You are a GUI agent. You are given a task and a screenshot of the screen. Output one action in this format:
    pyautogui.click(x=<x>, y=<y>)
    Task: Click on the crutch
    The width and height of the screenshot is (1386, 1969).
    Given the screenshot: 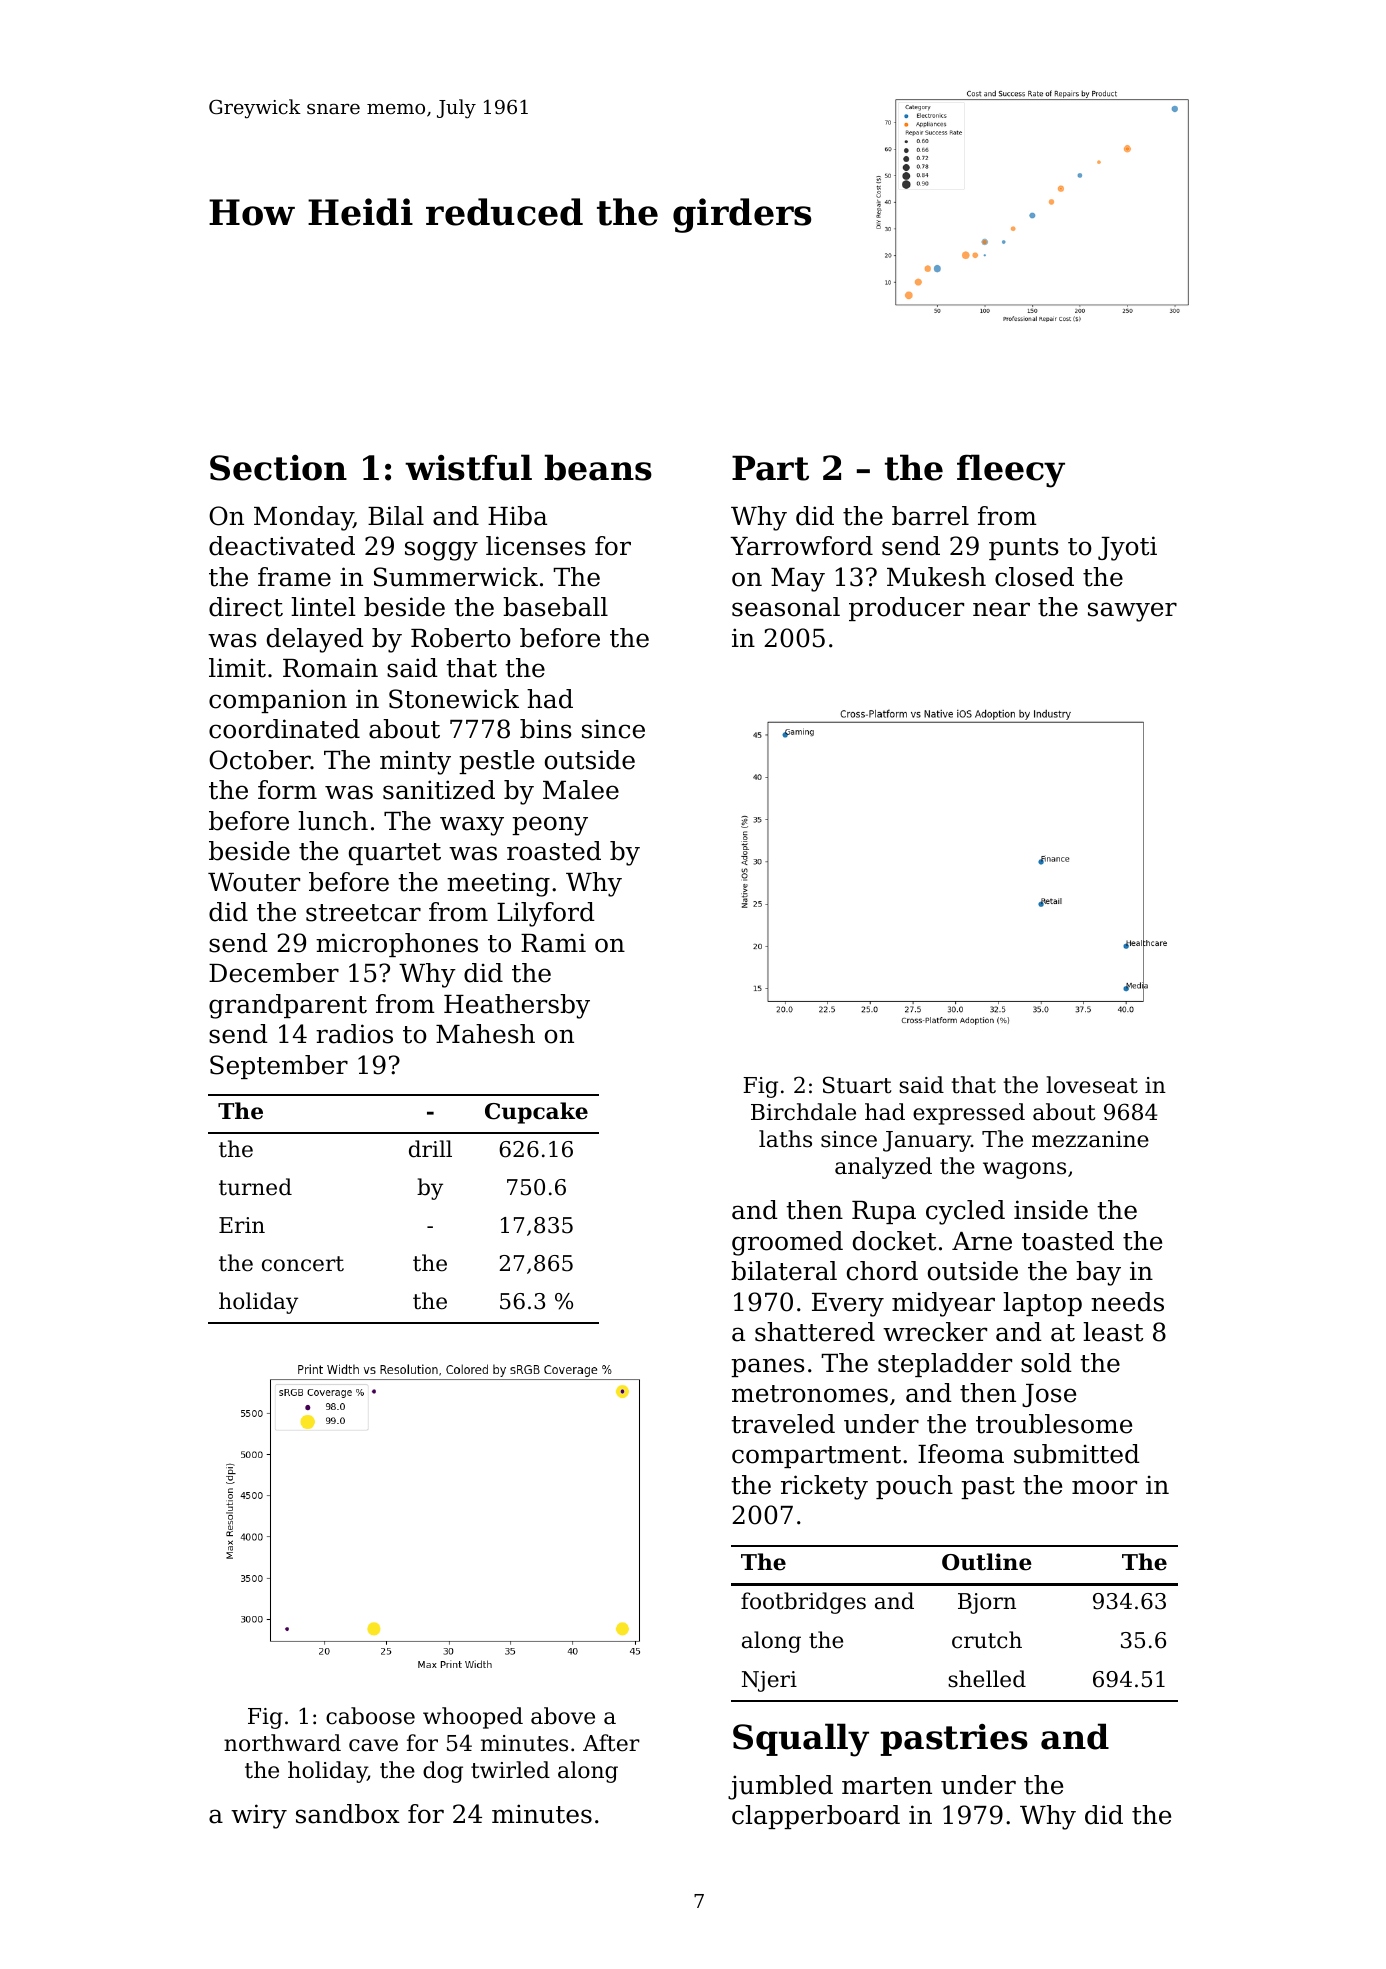 What is the action you would take?
    pyautogui.click(x=987, y=1640)
